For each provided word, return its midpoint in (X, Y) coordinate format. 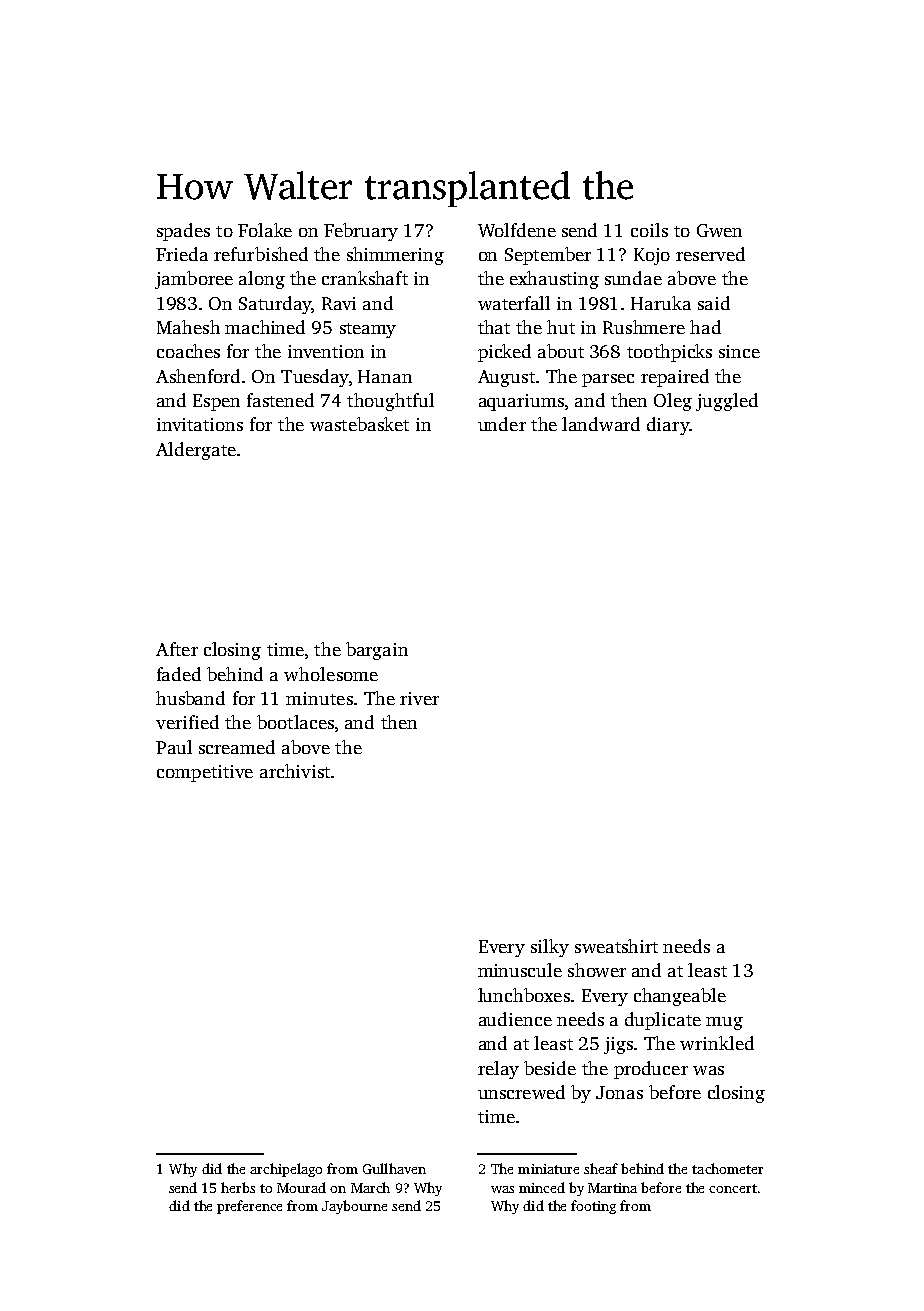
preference (249, 1207)
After (177, 649)
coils (649, 230)
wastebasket (359, 424)
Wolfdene (517, 230)
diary (668, 426)
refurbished (261, 254)
